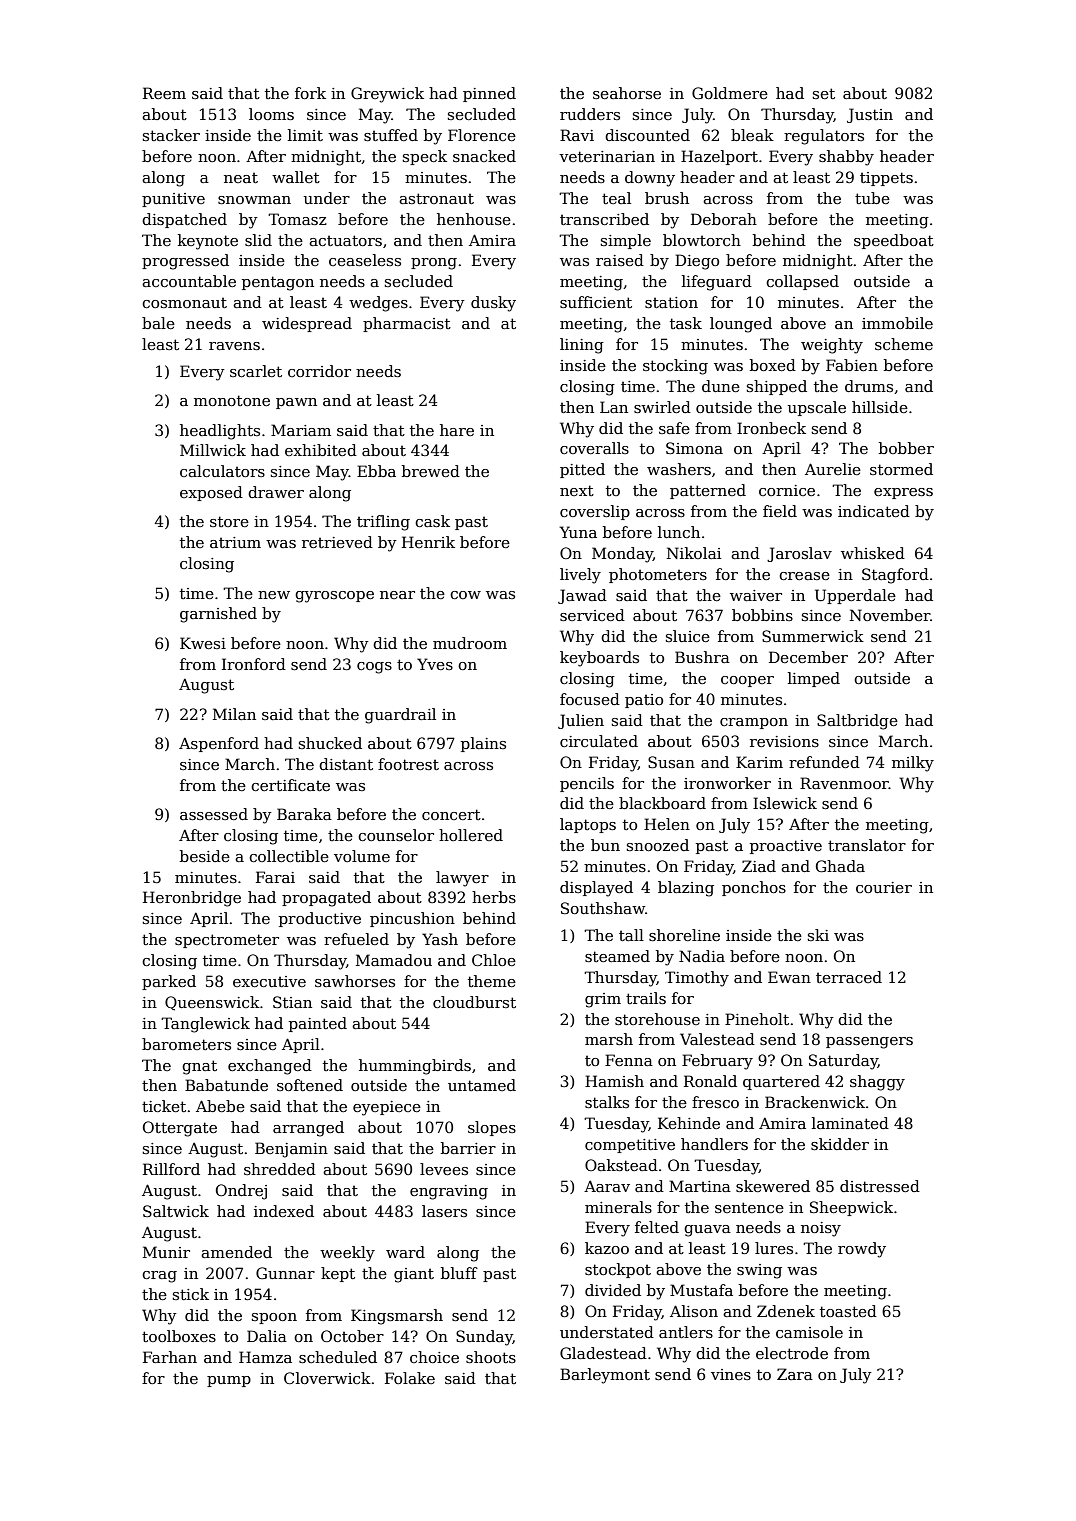 The width and height of the document is (1076, 1521). What do you see at coordinates (647, 135) in the document?
I see `discounted` at bounding box center [647, 135].
